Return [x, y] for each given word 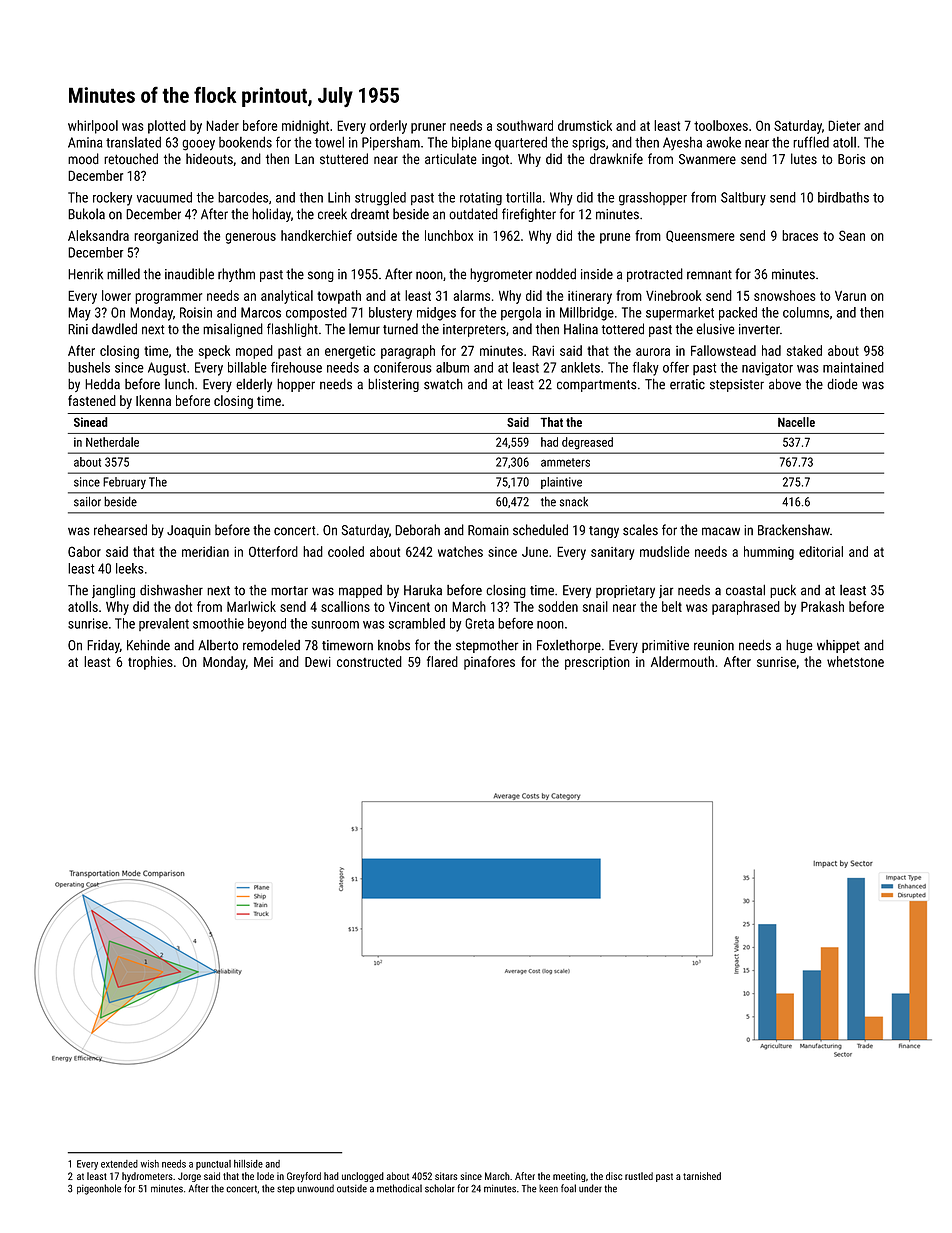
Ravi [543, 350]
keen [548, 1188]
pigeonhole [99, 1189]
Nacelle [796, 422]
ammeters [565, 462]
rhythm [236, 275]
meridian [205, 551]
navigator [767, 369]
